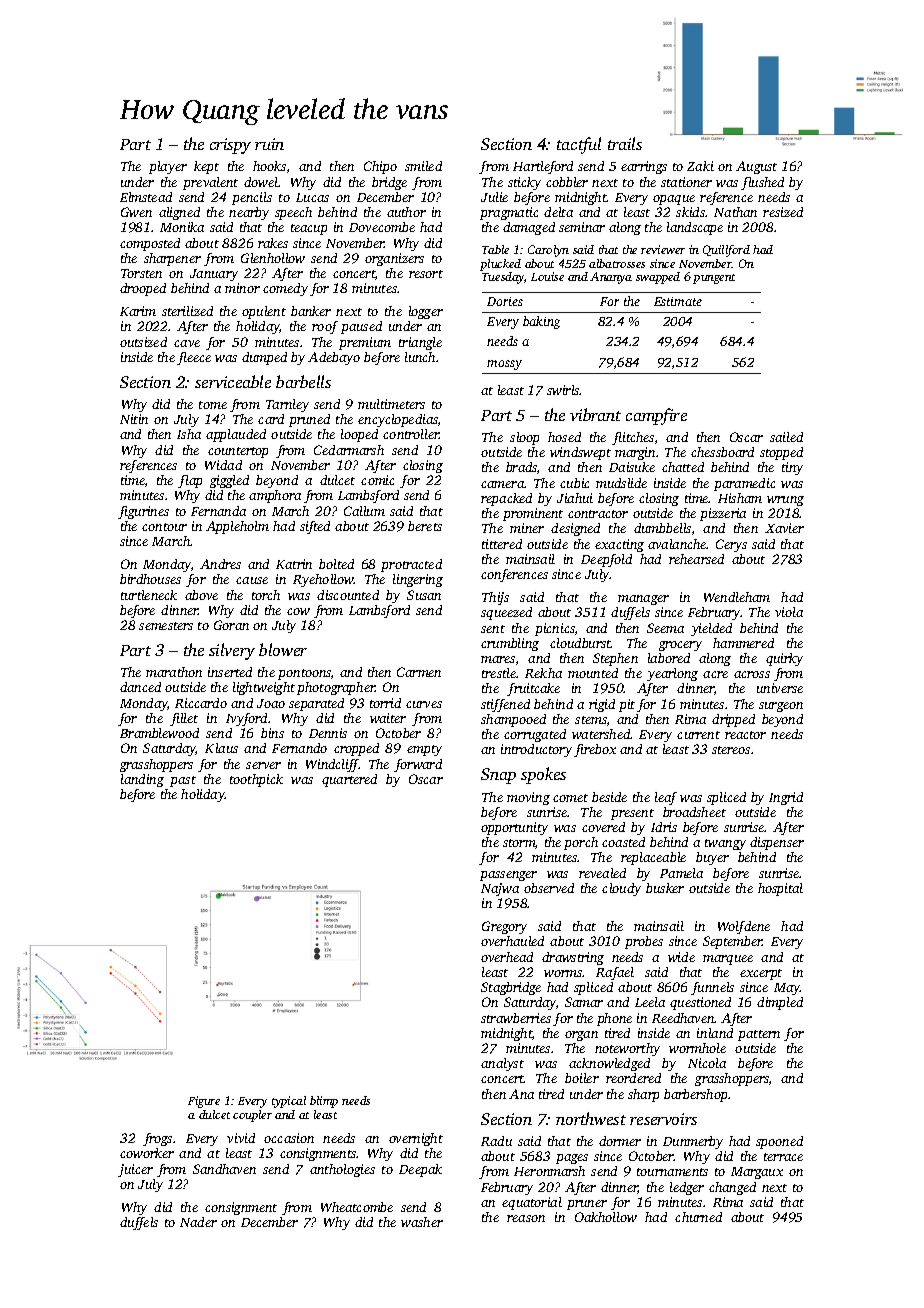  What do you see at coordinates (420, 357) in the image?
I see `lunch` at bounding box center [420, 357].
